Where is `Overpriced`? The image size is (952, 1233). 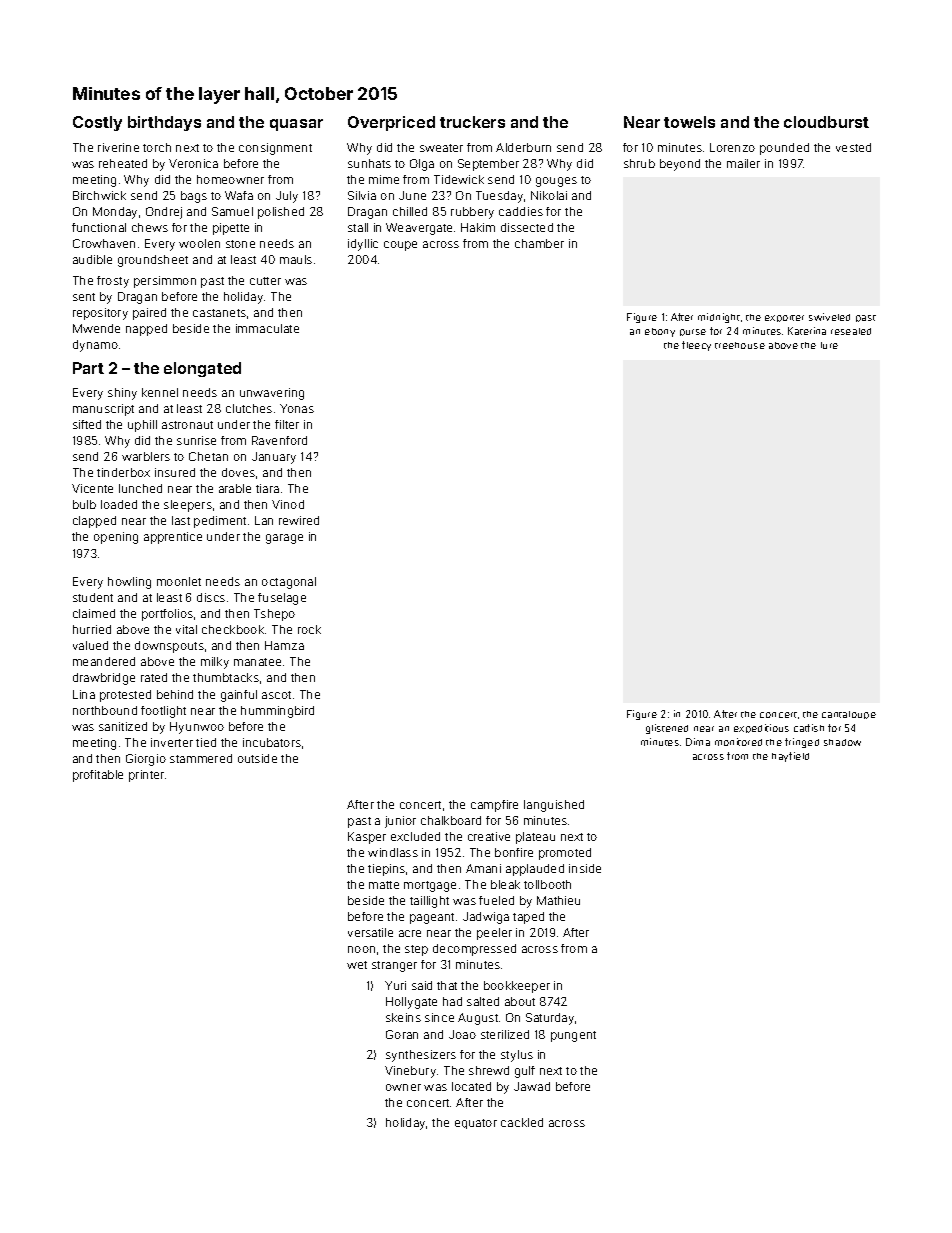
Overpriced is located at coordinates (391, 123).
